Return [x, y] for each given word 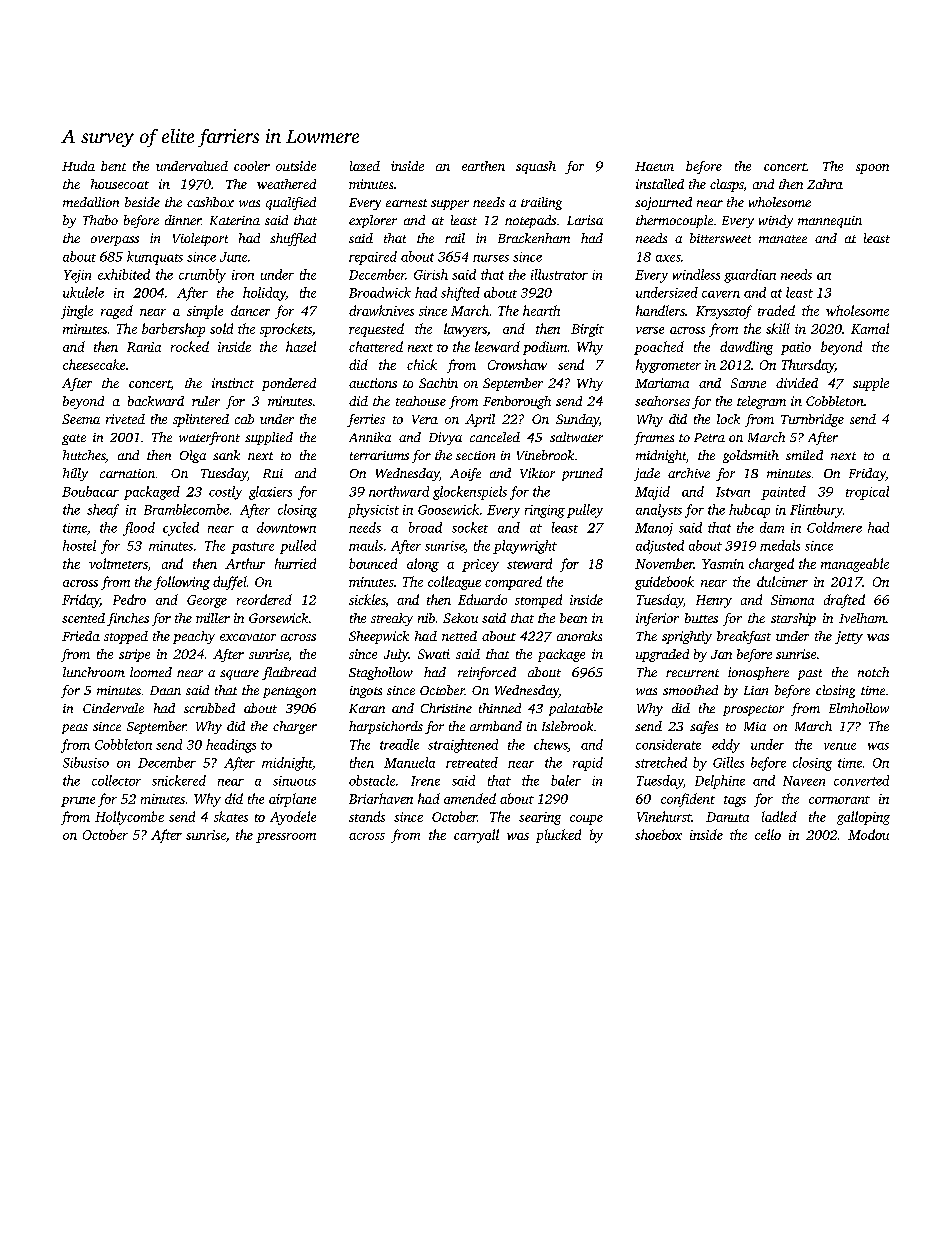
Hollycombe [129, 818]
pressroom [286, 838]
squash [536, 167]
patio [796, 348]
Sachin [438, 383]
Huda [78, 166]
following [182, 583]
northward [399, 491]
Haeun [654, 166]
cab [244, 419]
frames [654, 438]
